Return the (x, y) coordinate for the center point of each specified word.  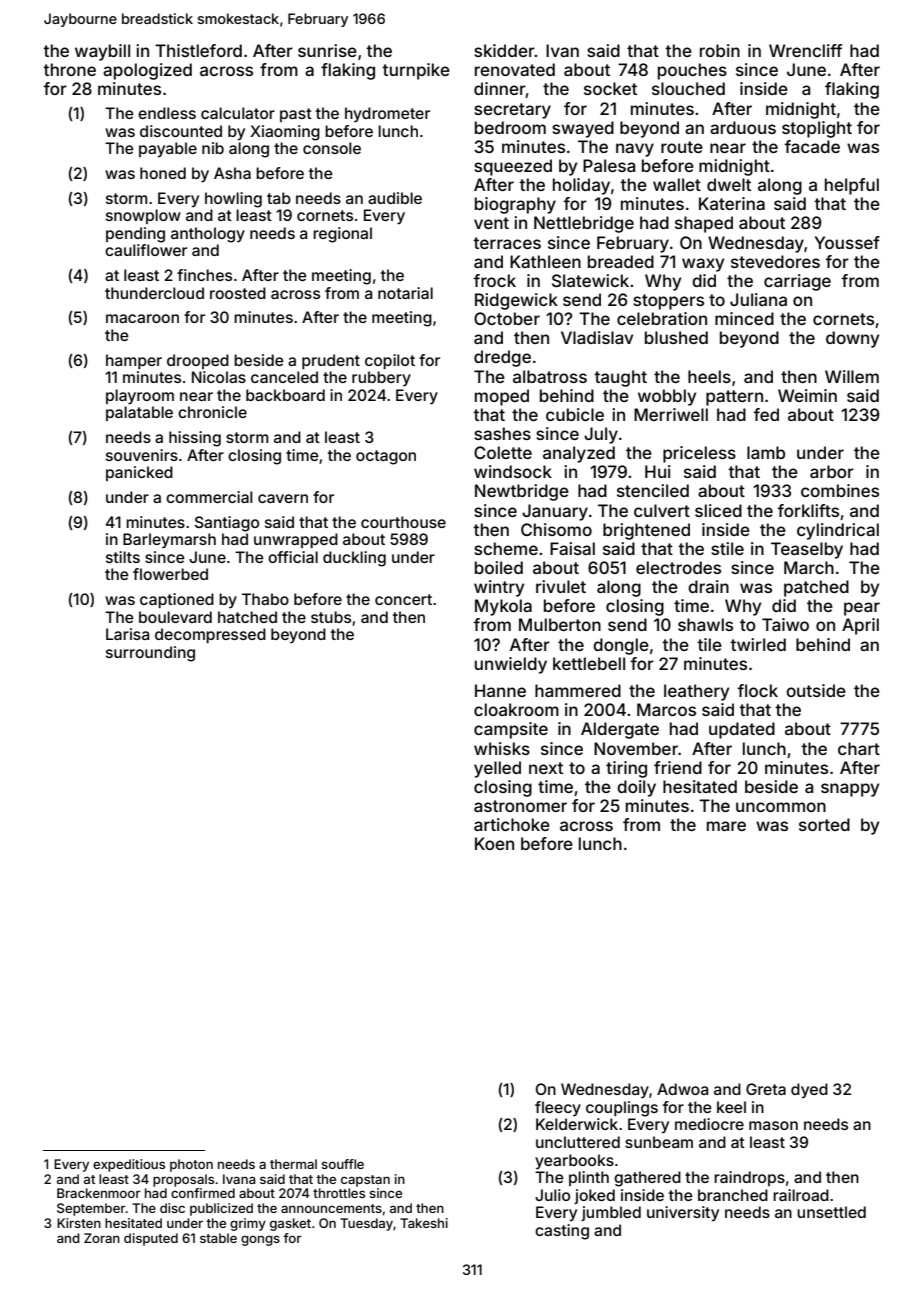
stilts (123, 557)
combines (840, 490)
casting (562, 1232)
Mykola (503, 607)
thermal (293, 1164)
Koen (494, 843)
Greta (766, 1089)
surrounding (150, 654)
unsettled (831, 1212)
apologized (147, 71)
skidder (504, 50)
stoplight (817, 129)
